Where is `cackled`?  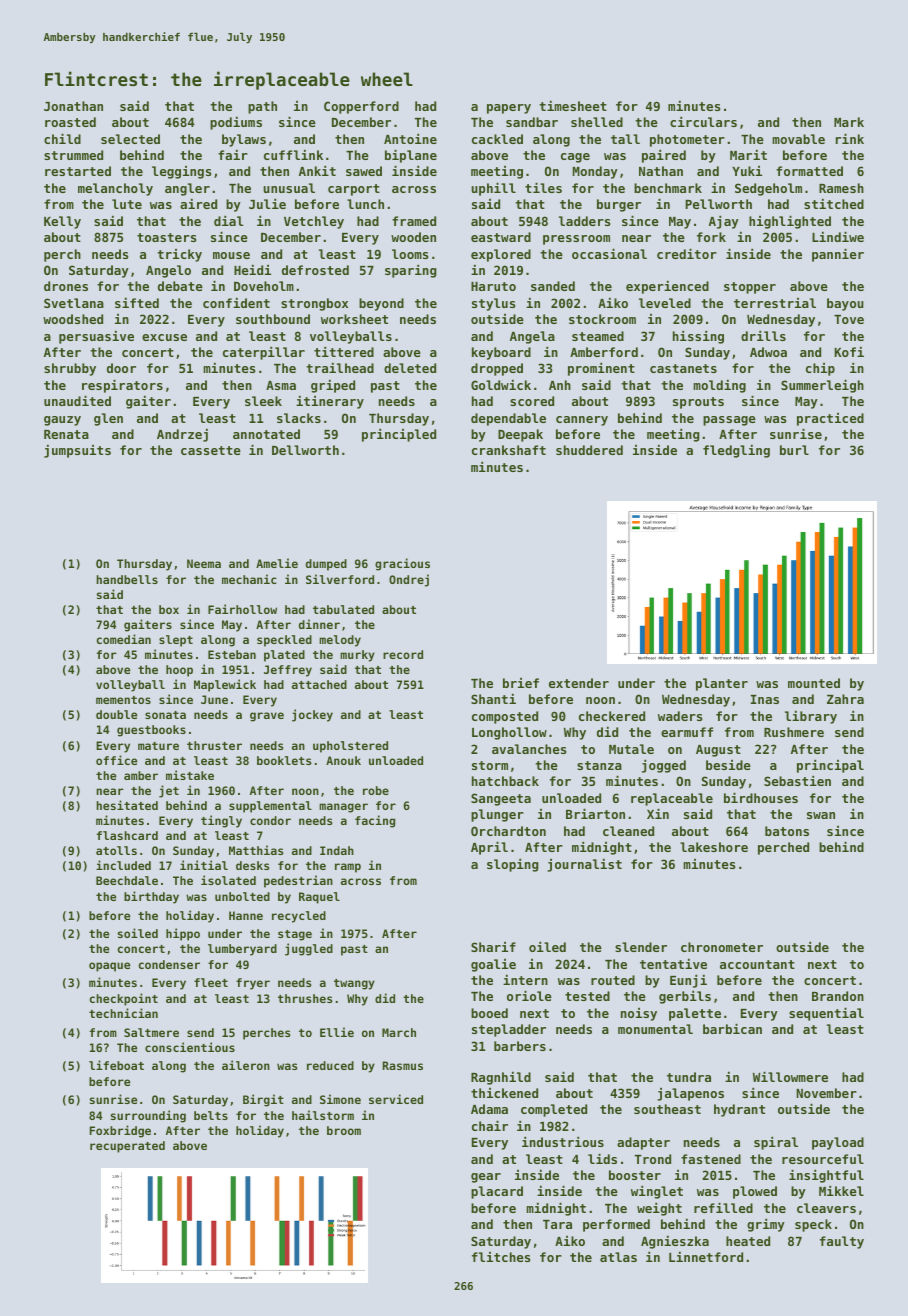 cackled is located at coordinates (497, 139).
